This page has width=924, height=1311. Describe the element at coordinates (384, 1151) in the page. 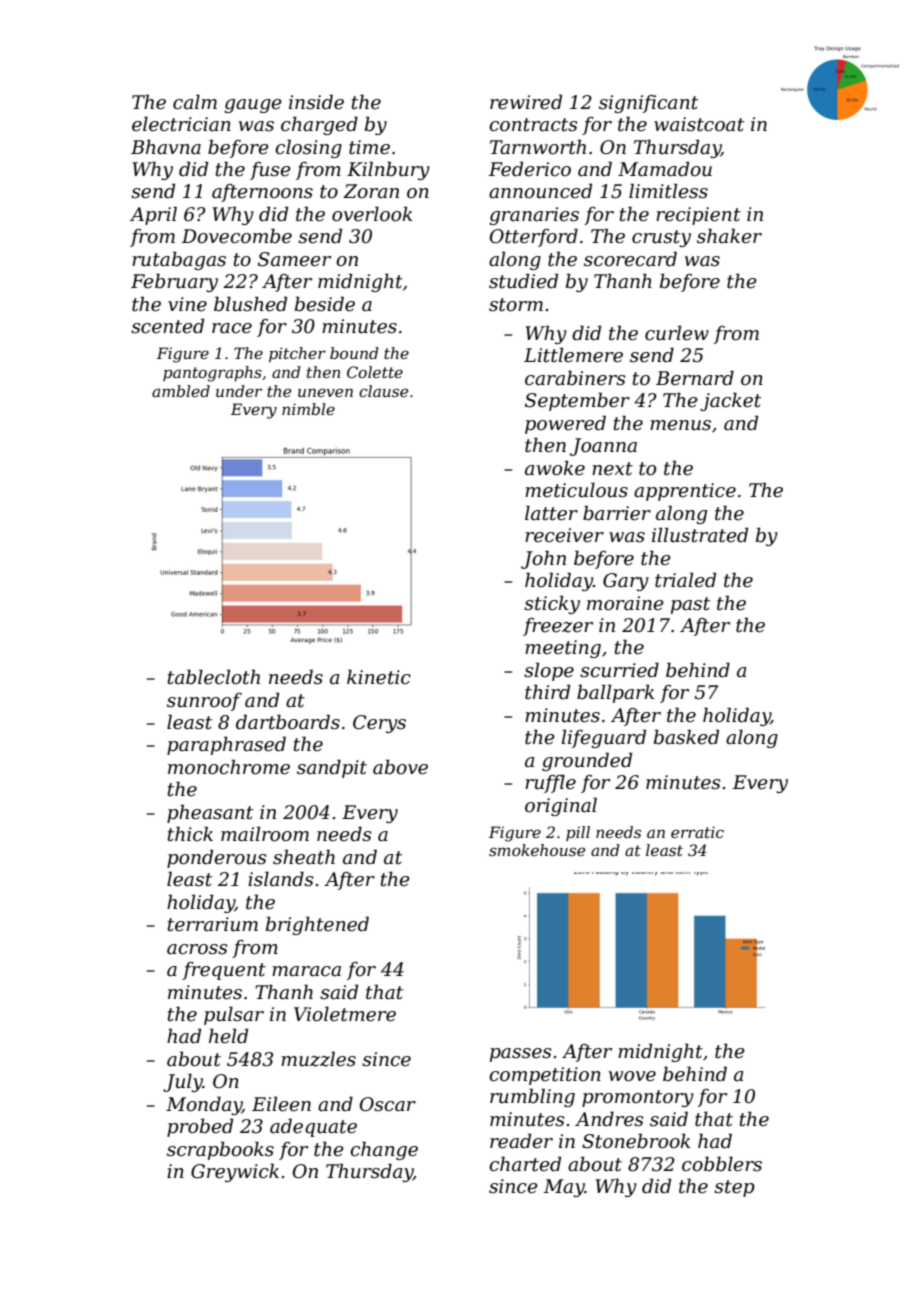

I see `change` at that location.
